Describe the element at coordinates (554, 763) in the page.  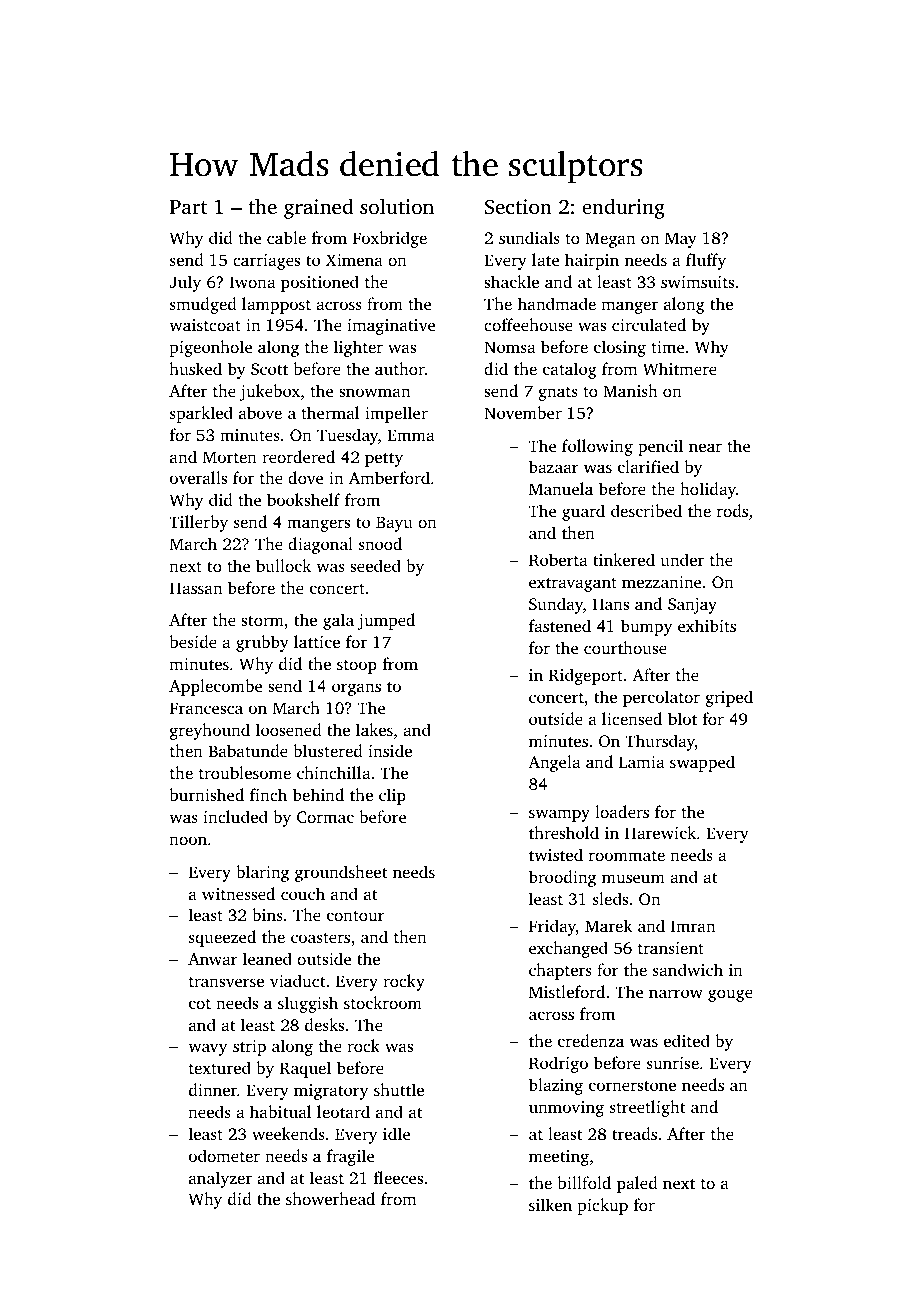
I see `Angela` at that location.
